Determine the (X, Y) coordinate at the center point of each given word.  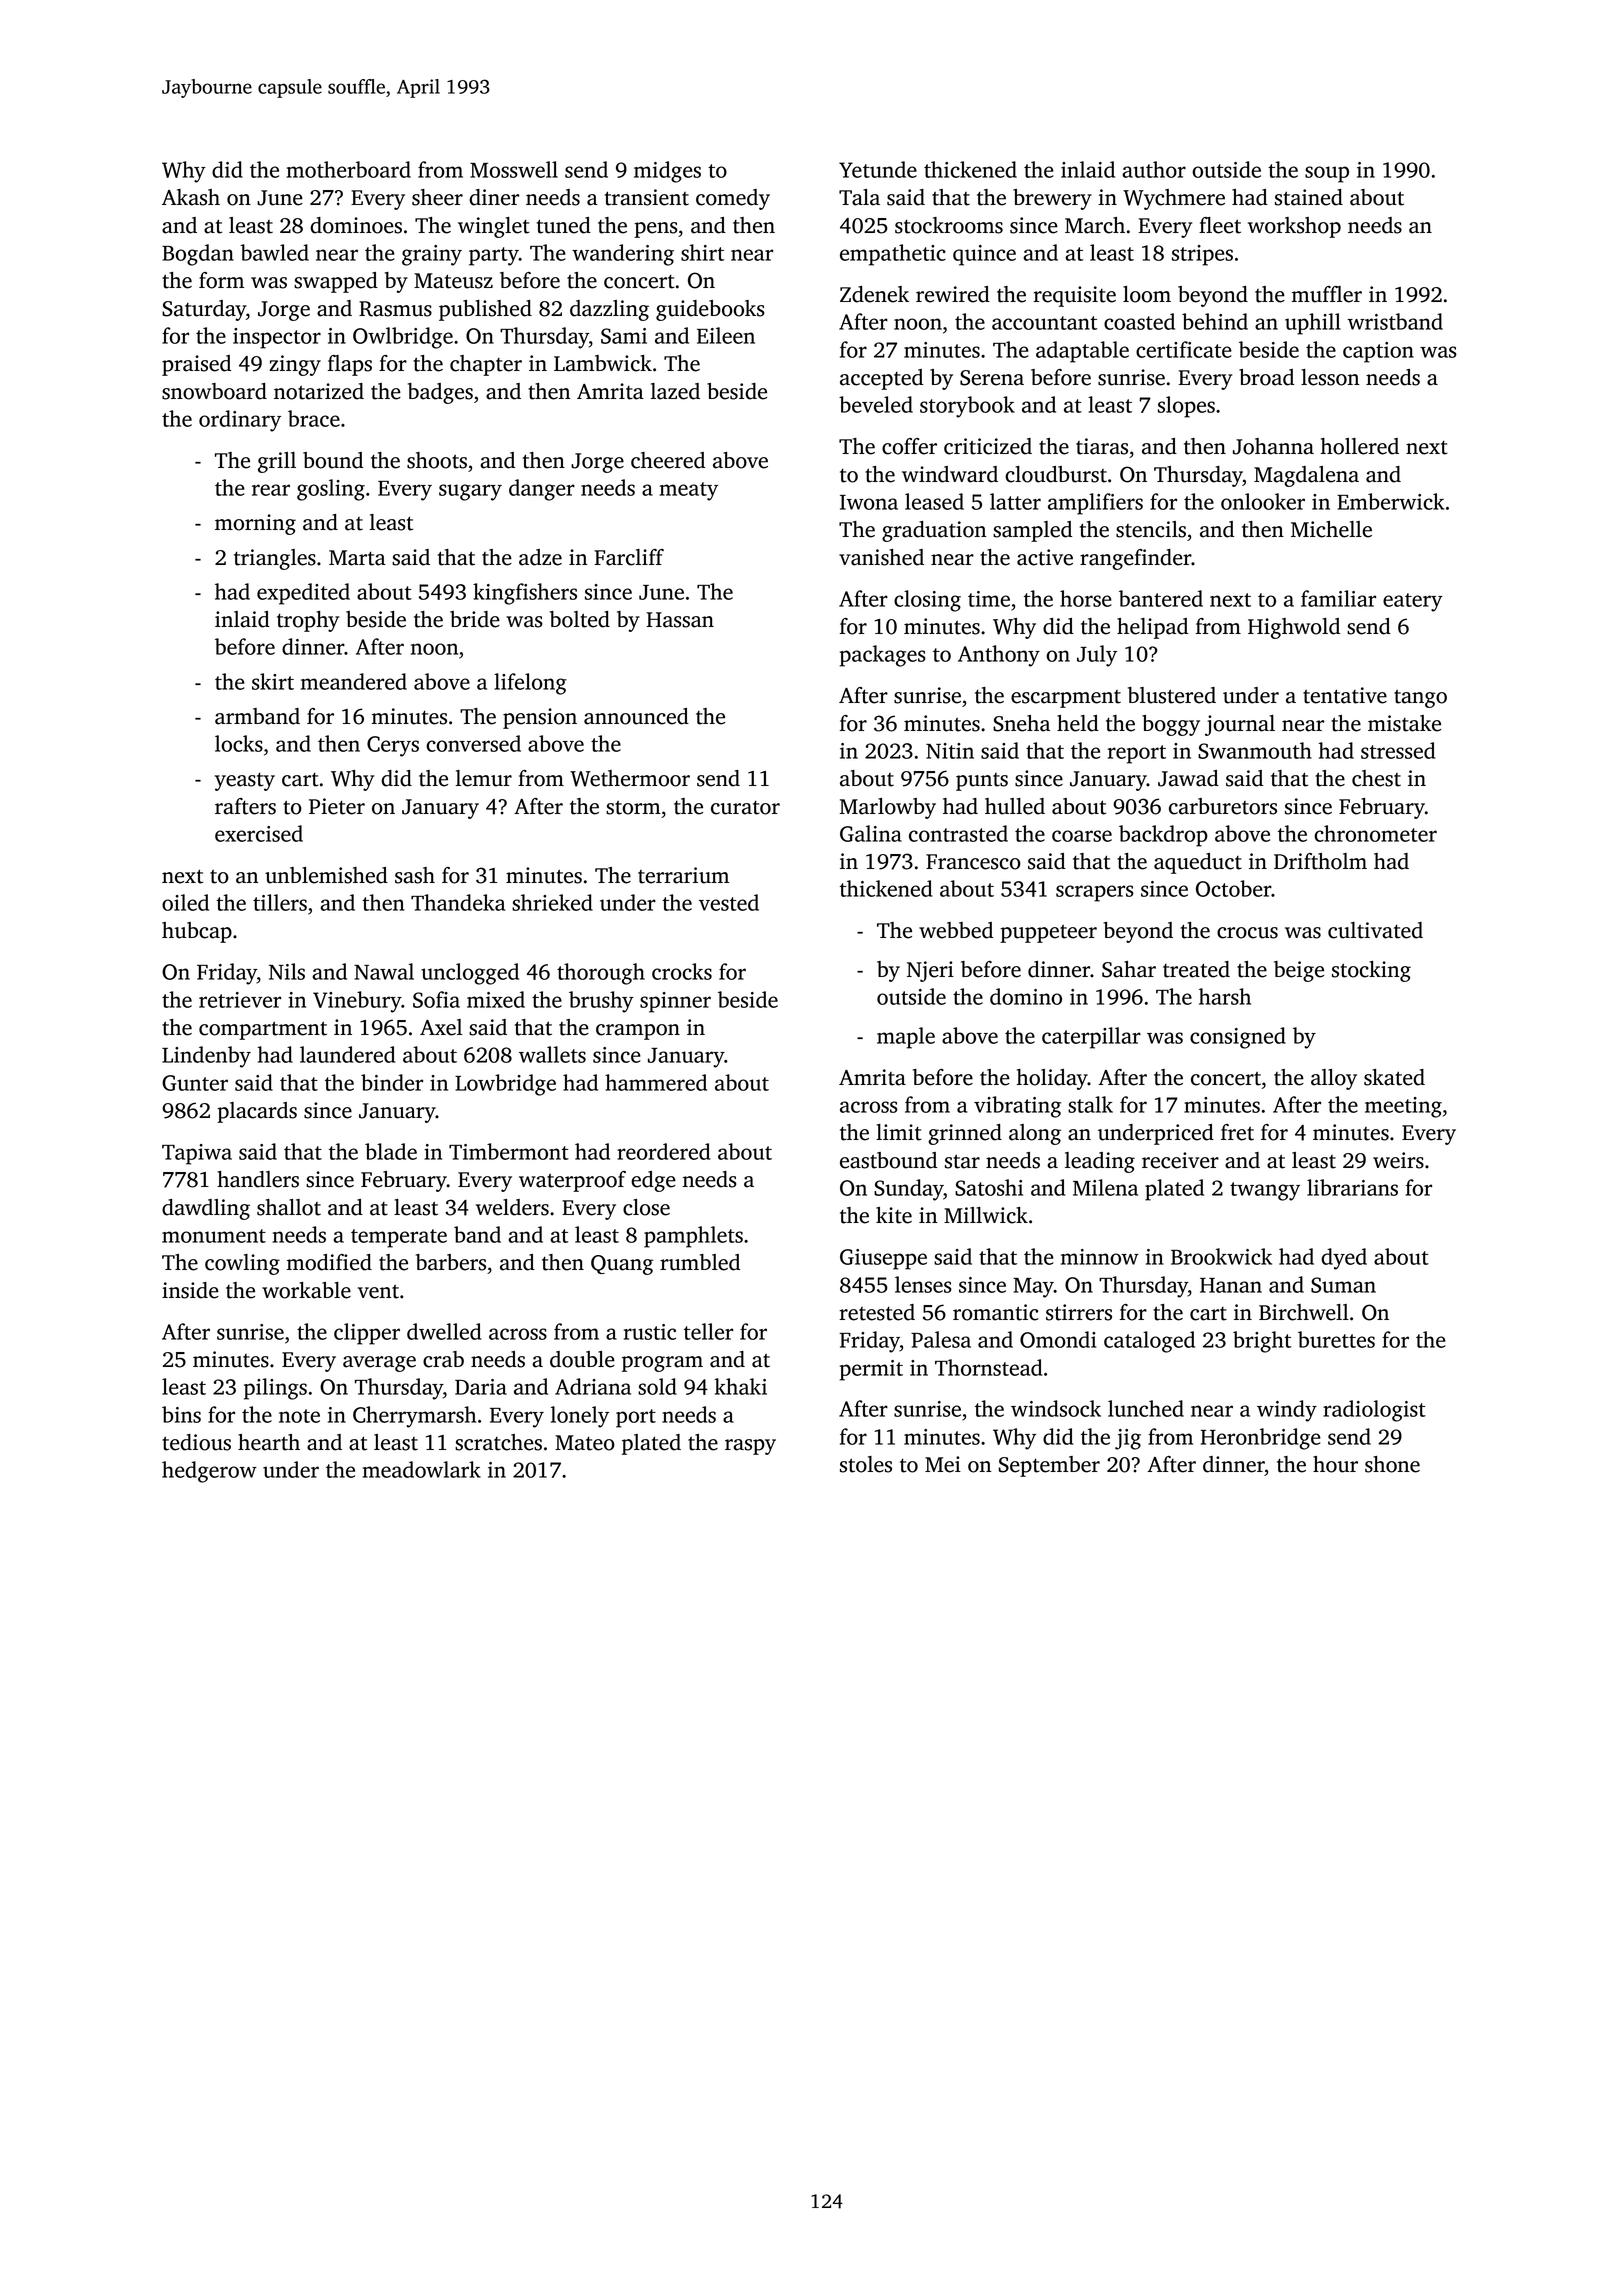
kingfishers (525, 594)
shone (1392, 1464)
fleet (1220, 225)
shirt (702, 252)
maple (906, 1038)
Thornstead (988, 1367)
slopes (1186, 407)
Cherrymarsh (414, 1417)
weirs (1398, 1160)
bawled (274, 252)
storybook (967, 407)
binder (392, 1082)
